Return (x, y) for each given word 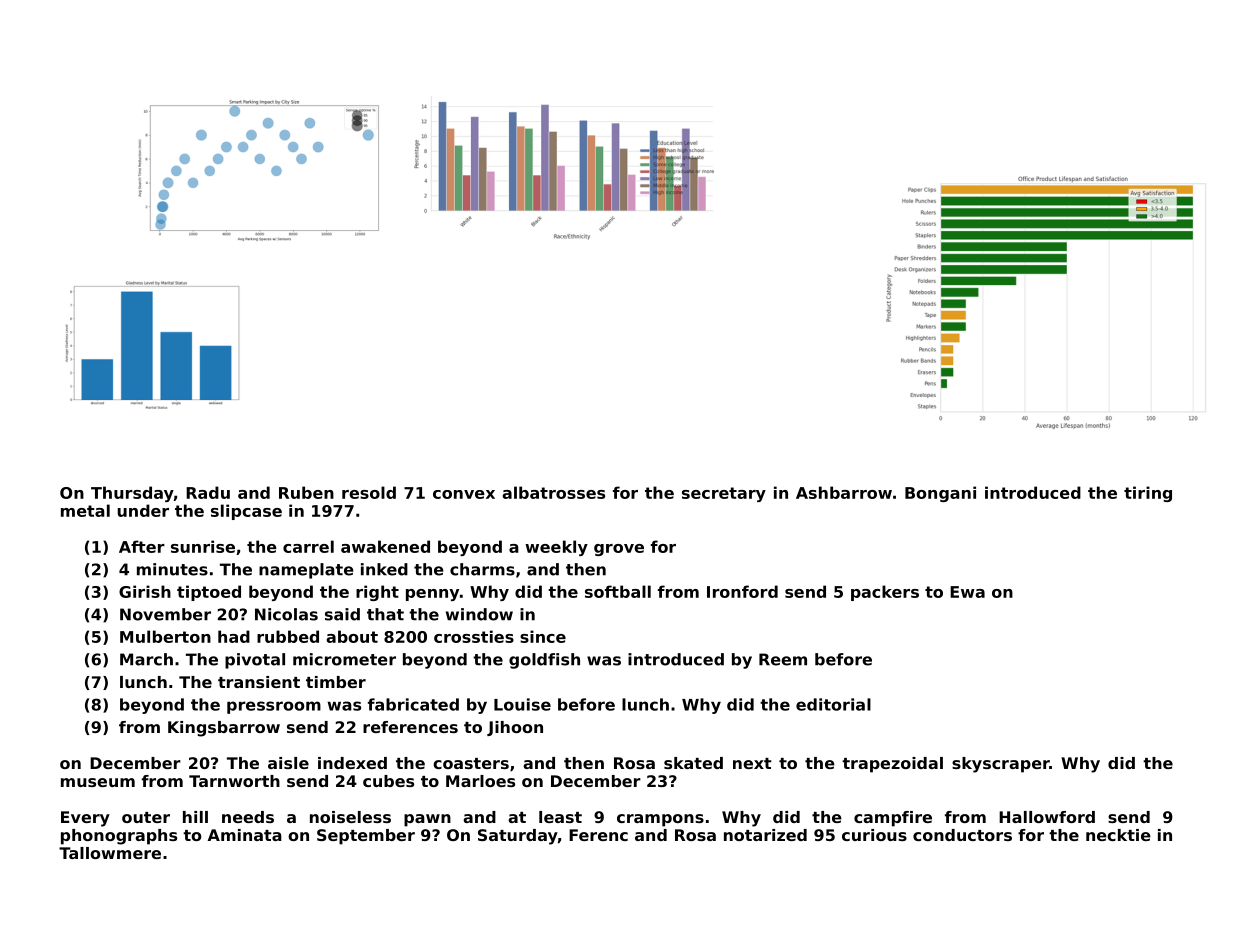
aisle (288, 763)
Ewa (967, 592)
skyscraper (1001, 765)
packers (885, 593)
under (143, 510)
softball (618, 591)
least (560, 817)
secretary (724, 494)
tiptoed (209, 593)
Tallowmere (110, 853)
